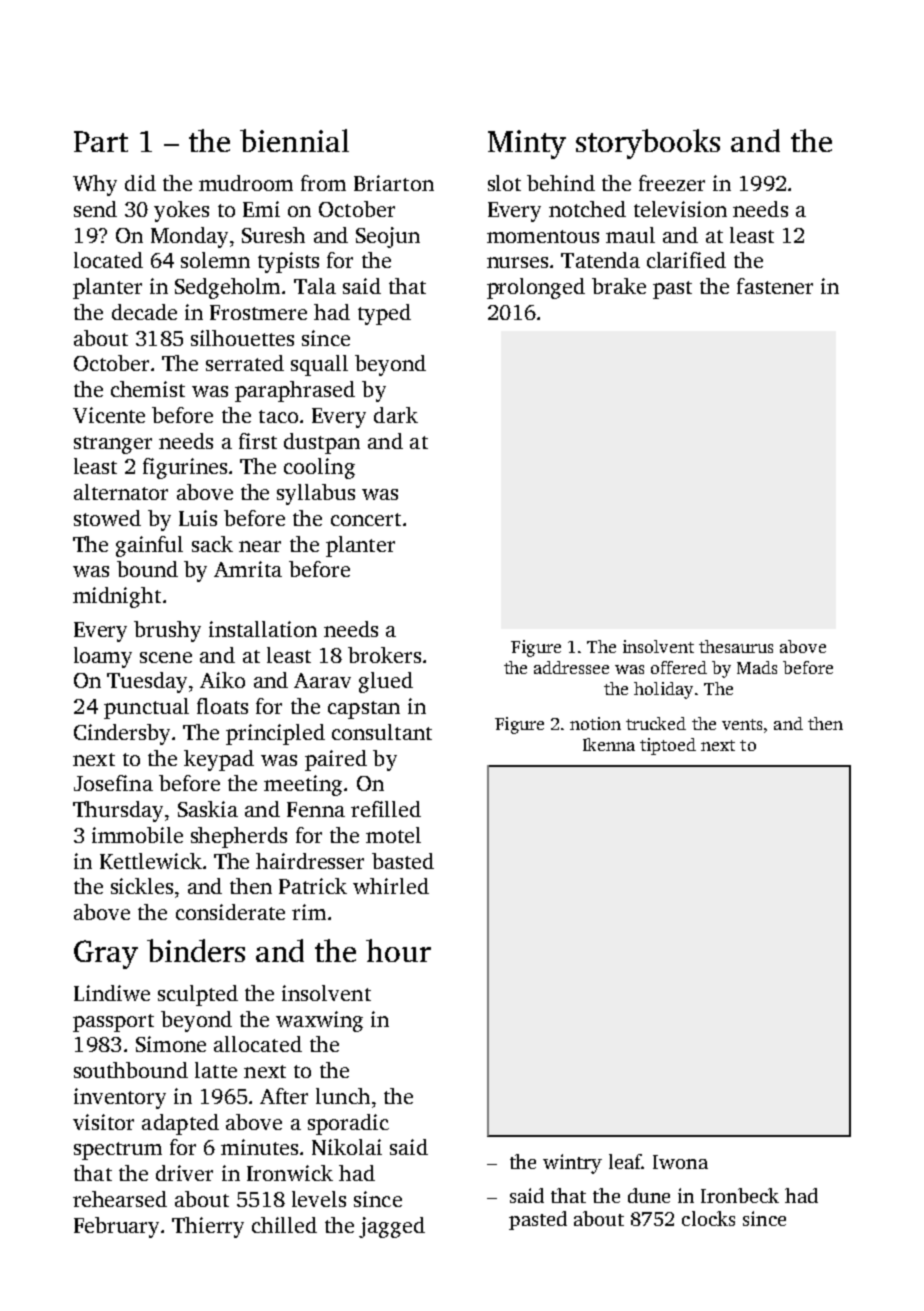 Image resolution: width=924 pixels, height=1311 pixels. Describe the element at coordinates (189, 237) in the page. I see `Monday` at that location.
